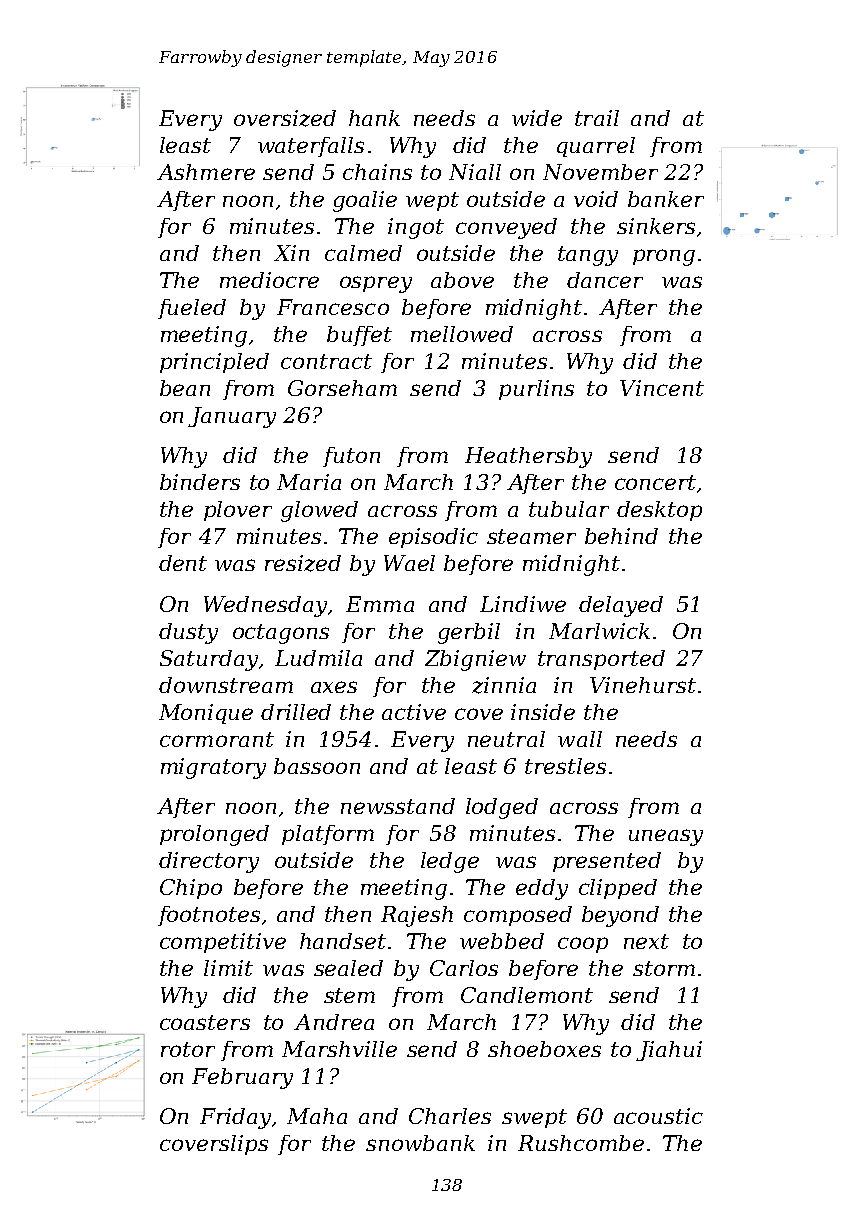 The image size is (862, 1223). Describe the element at coordinates (349, 995) in the screenshot. I see `stem` at that location.
